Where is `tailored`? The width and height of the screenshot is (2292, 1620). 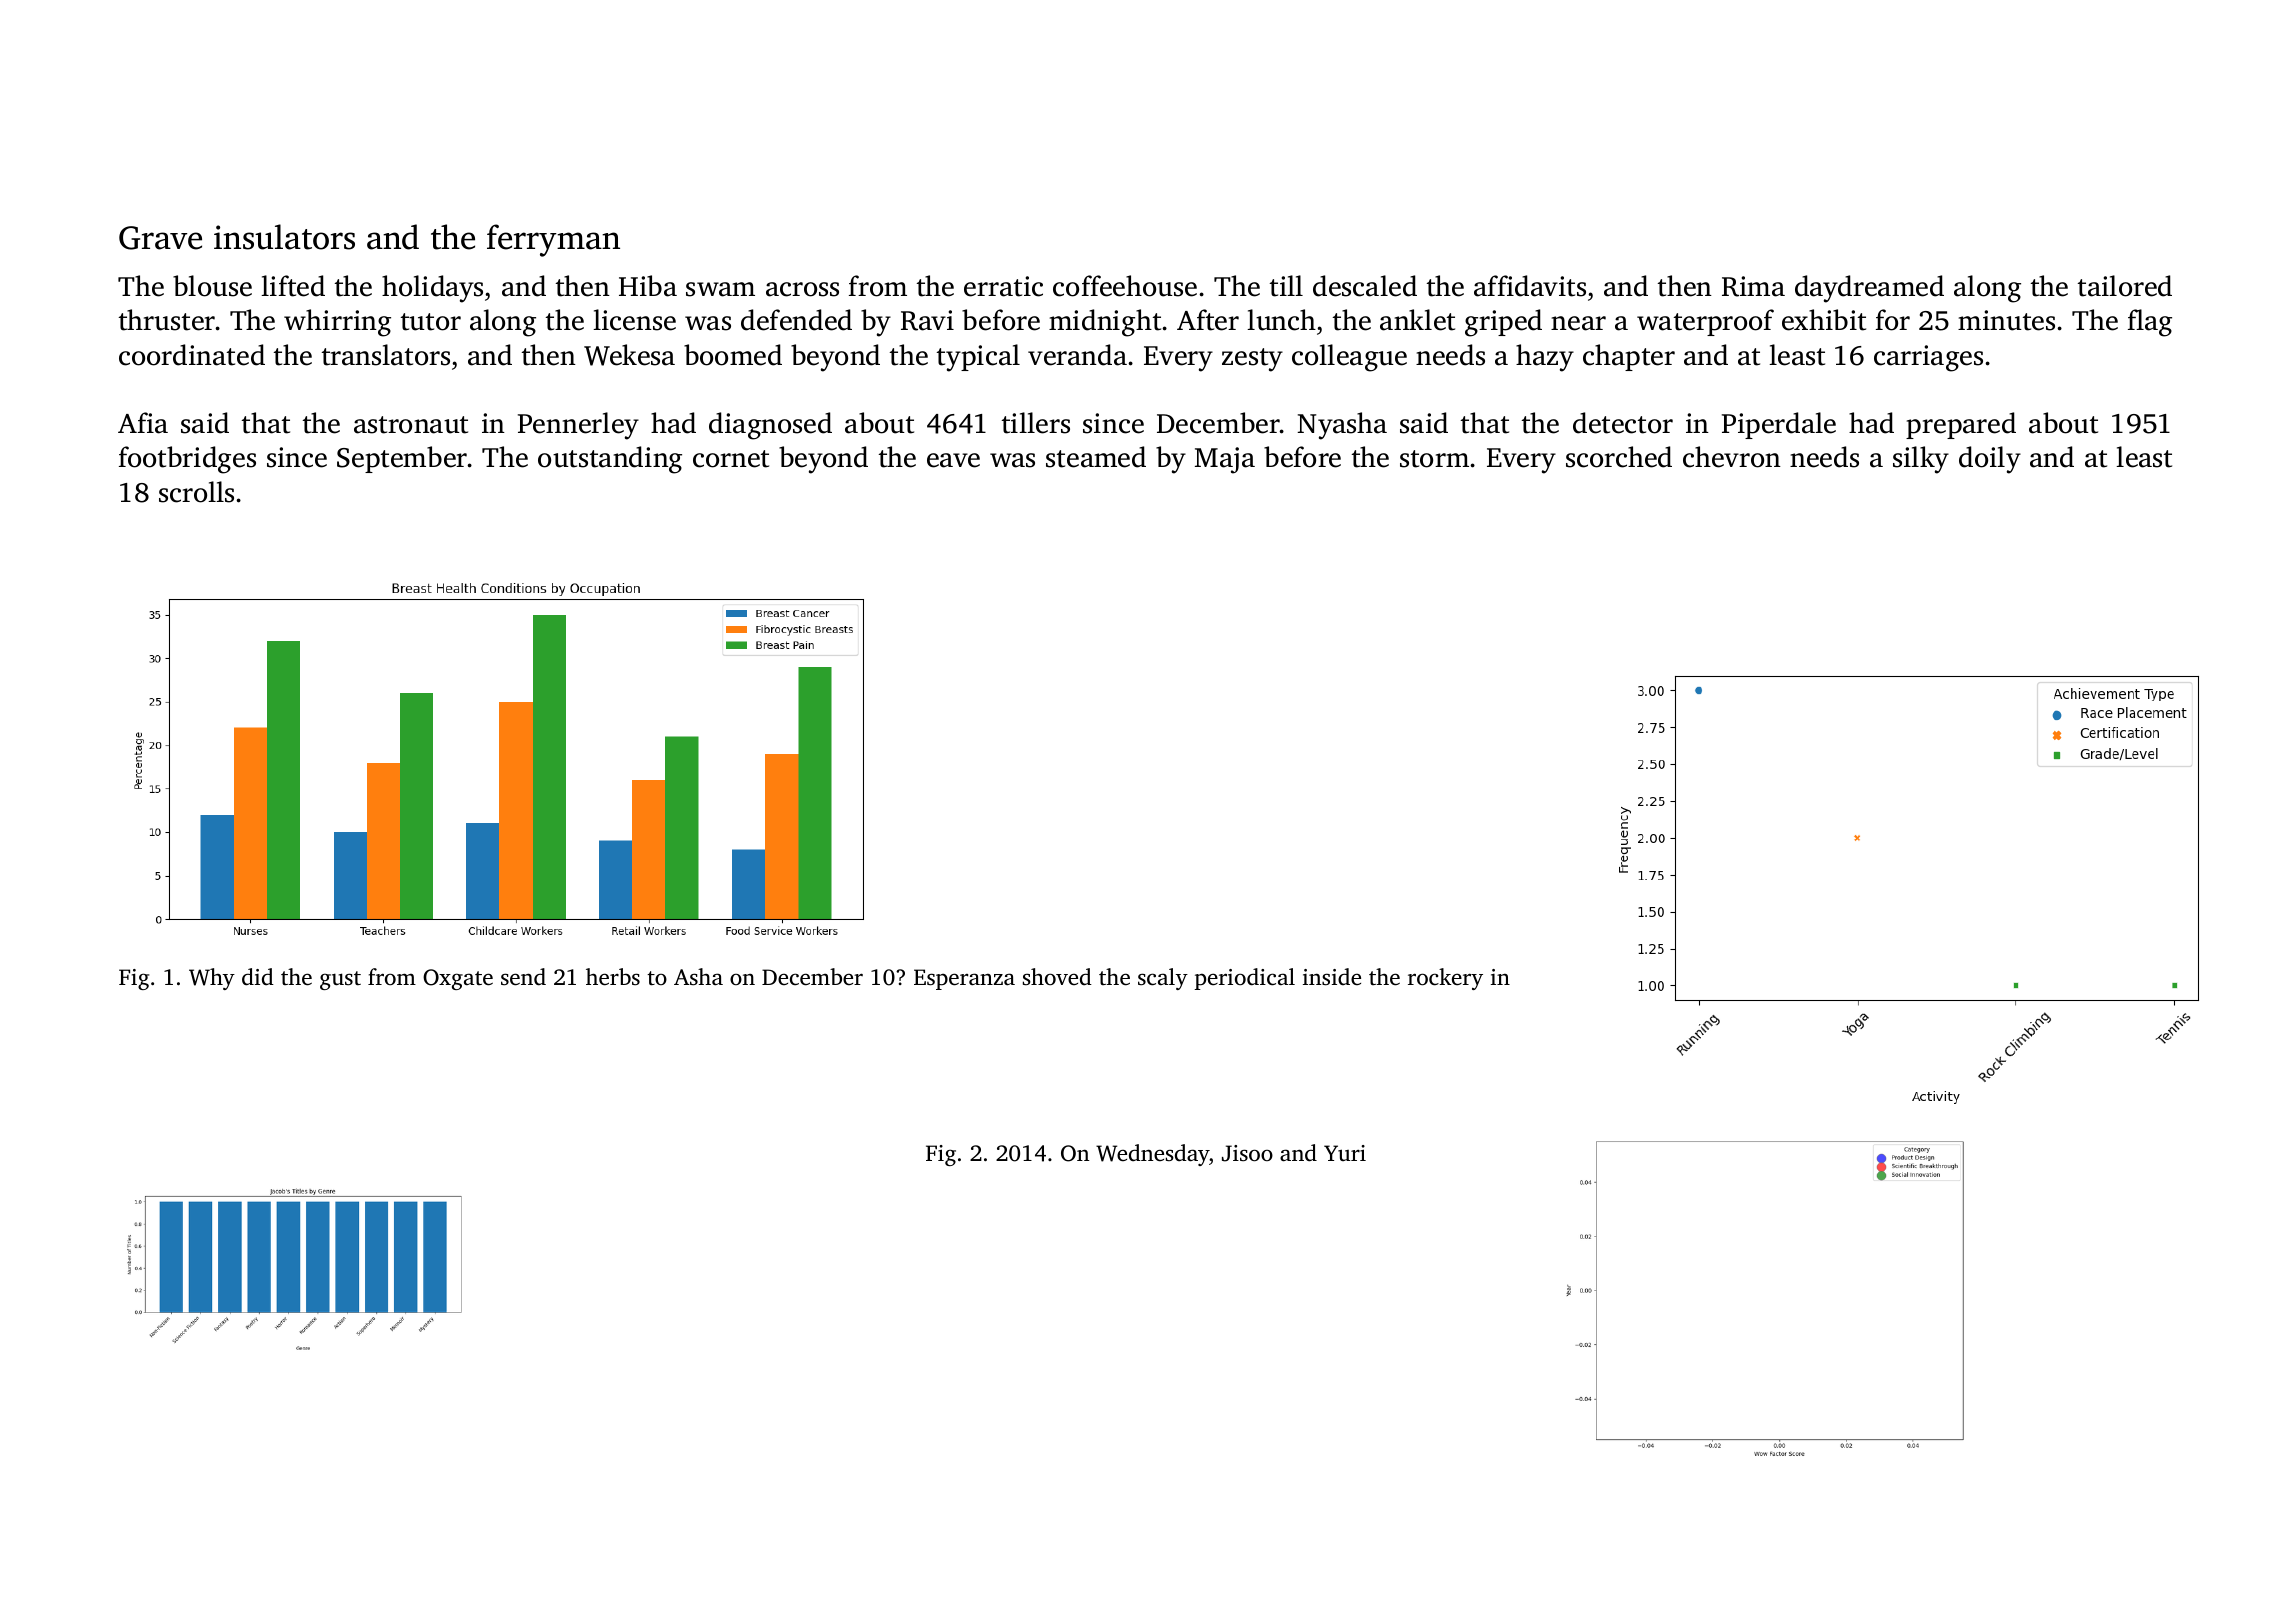 tailored is located at coordinates (2125, 286).
